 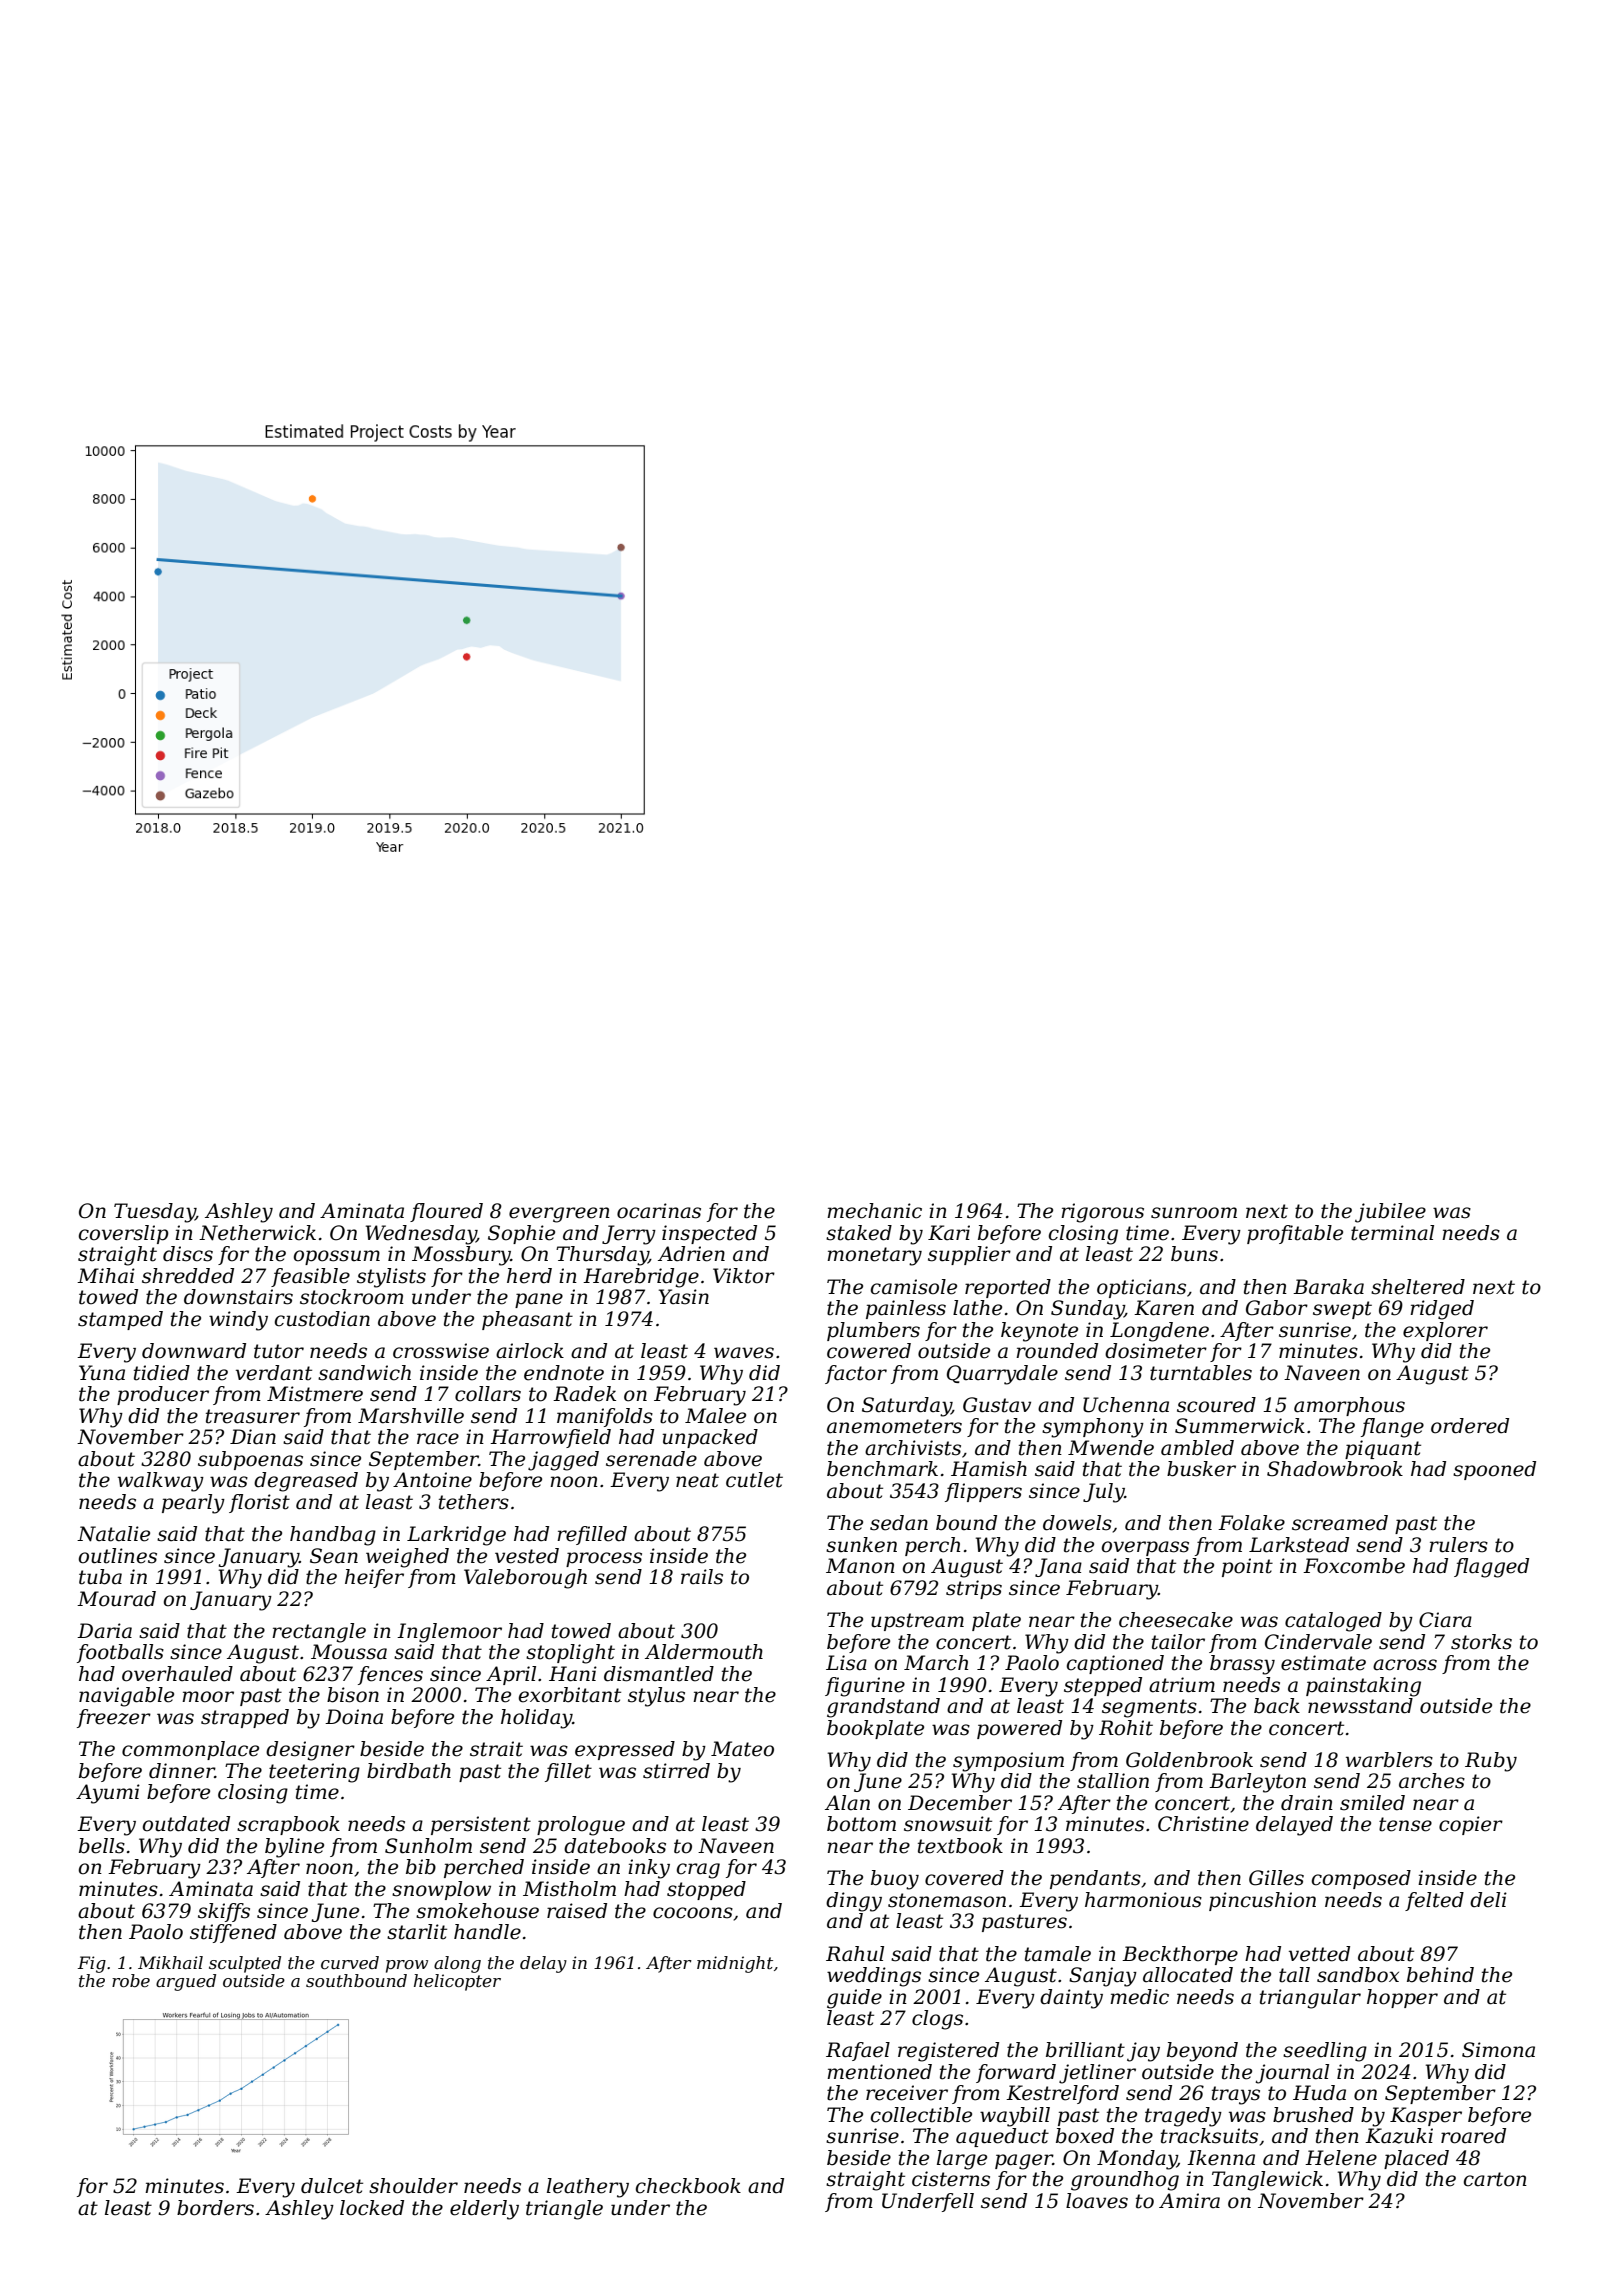 What do you see at coordinates (1189, 2201) in the page?
I see `Amira` at bounding box center [1189, 2201].
